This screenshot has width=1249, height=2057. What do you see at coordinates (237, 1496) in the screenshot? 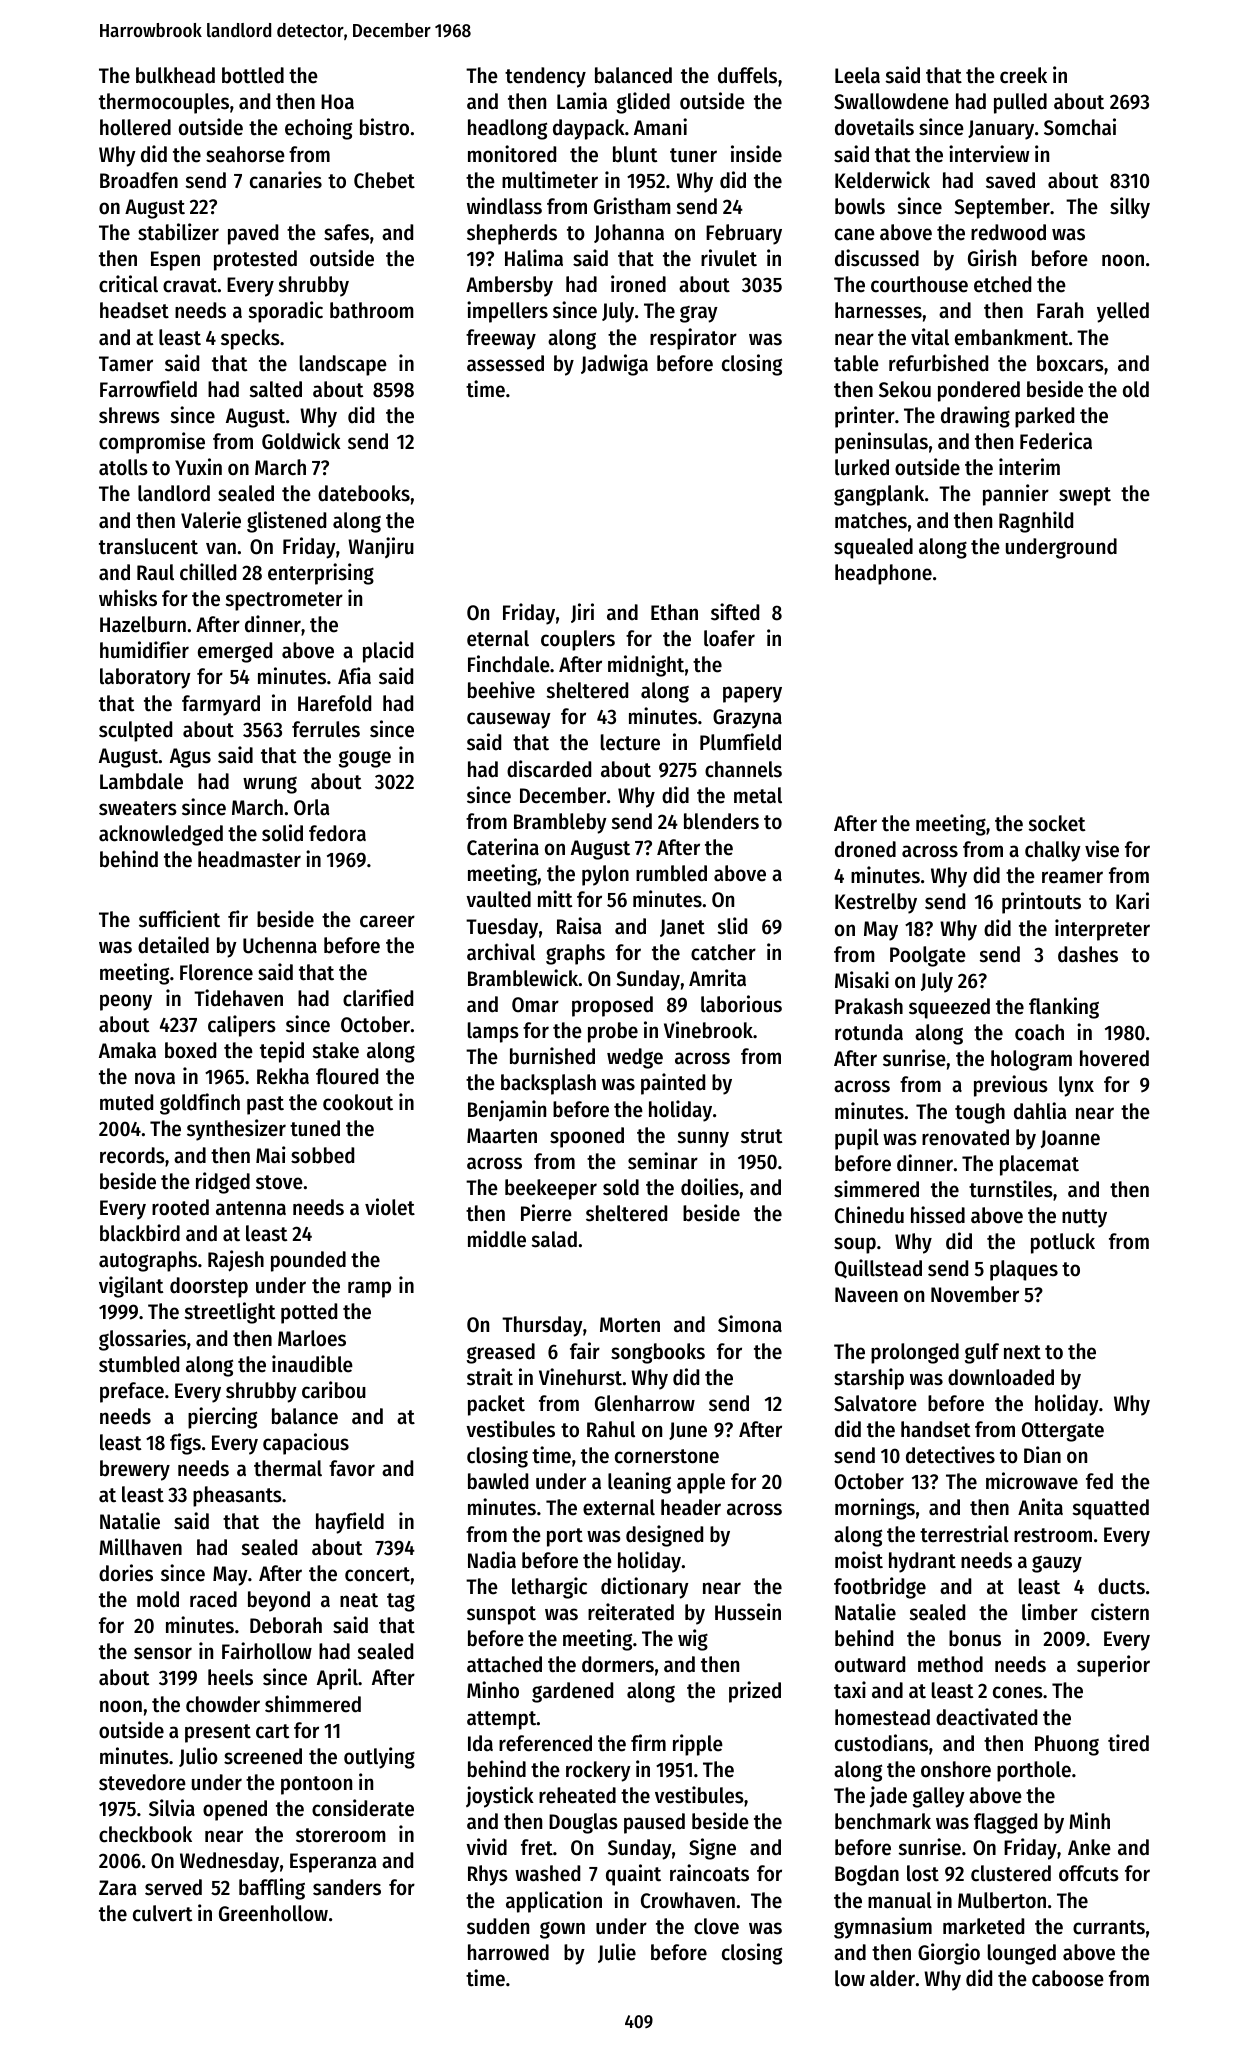
I see `pheasants` at bounding box center [237, 1496].
